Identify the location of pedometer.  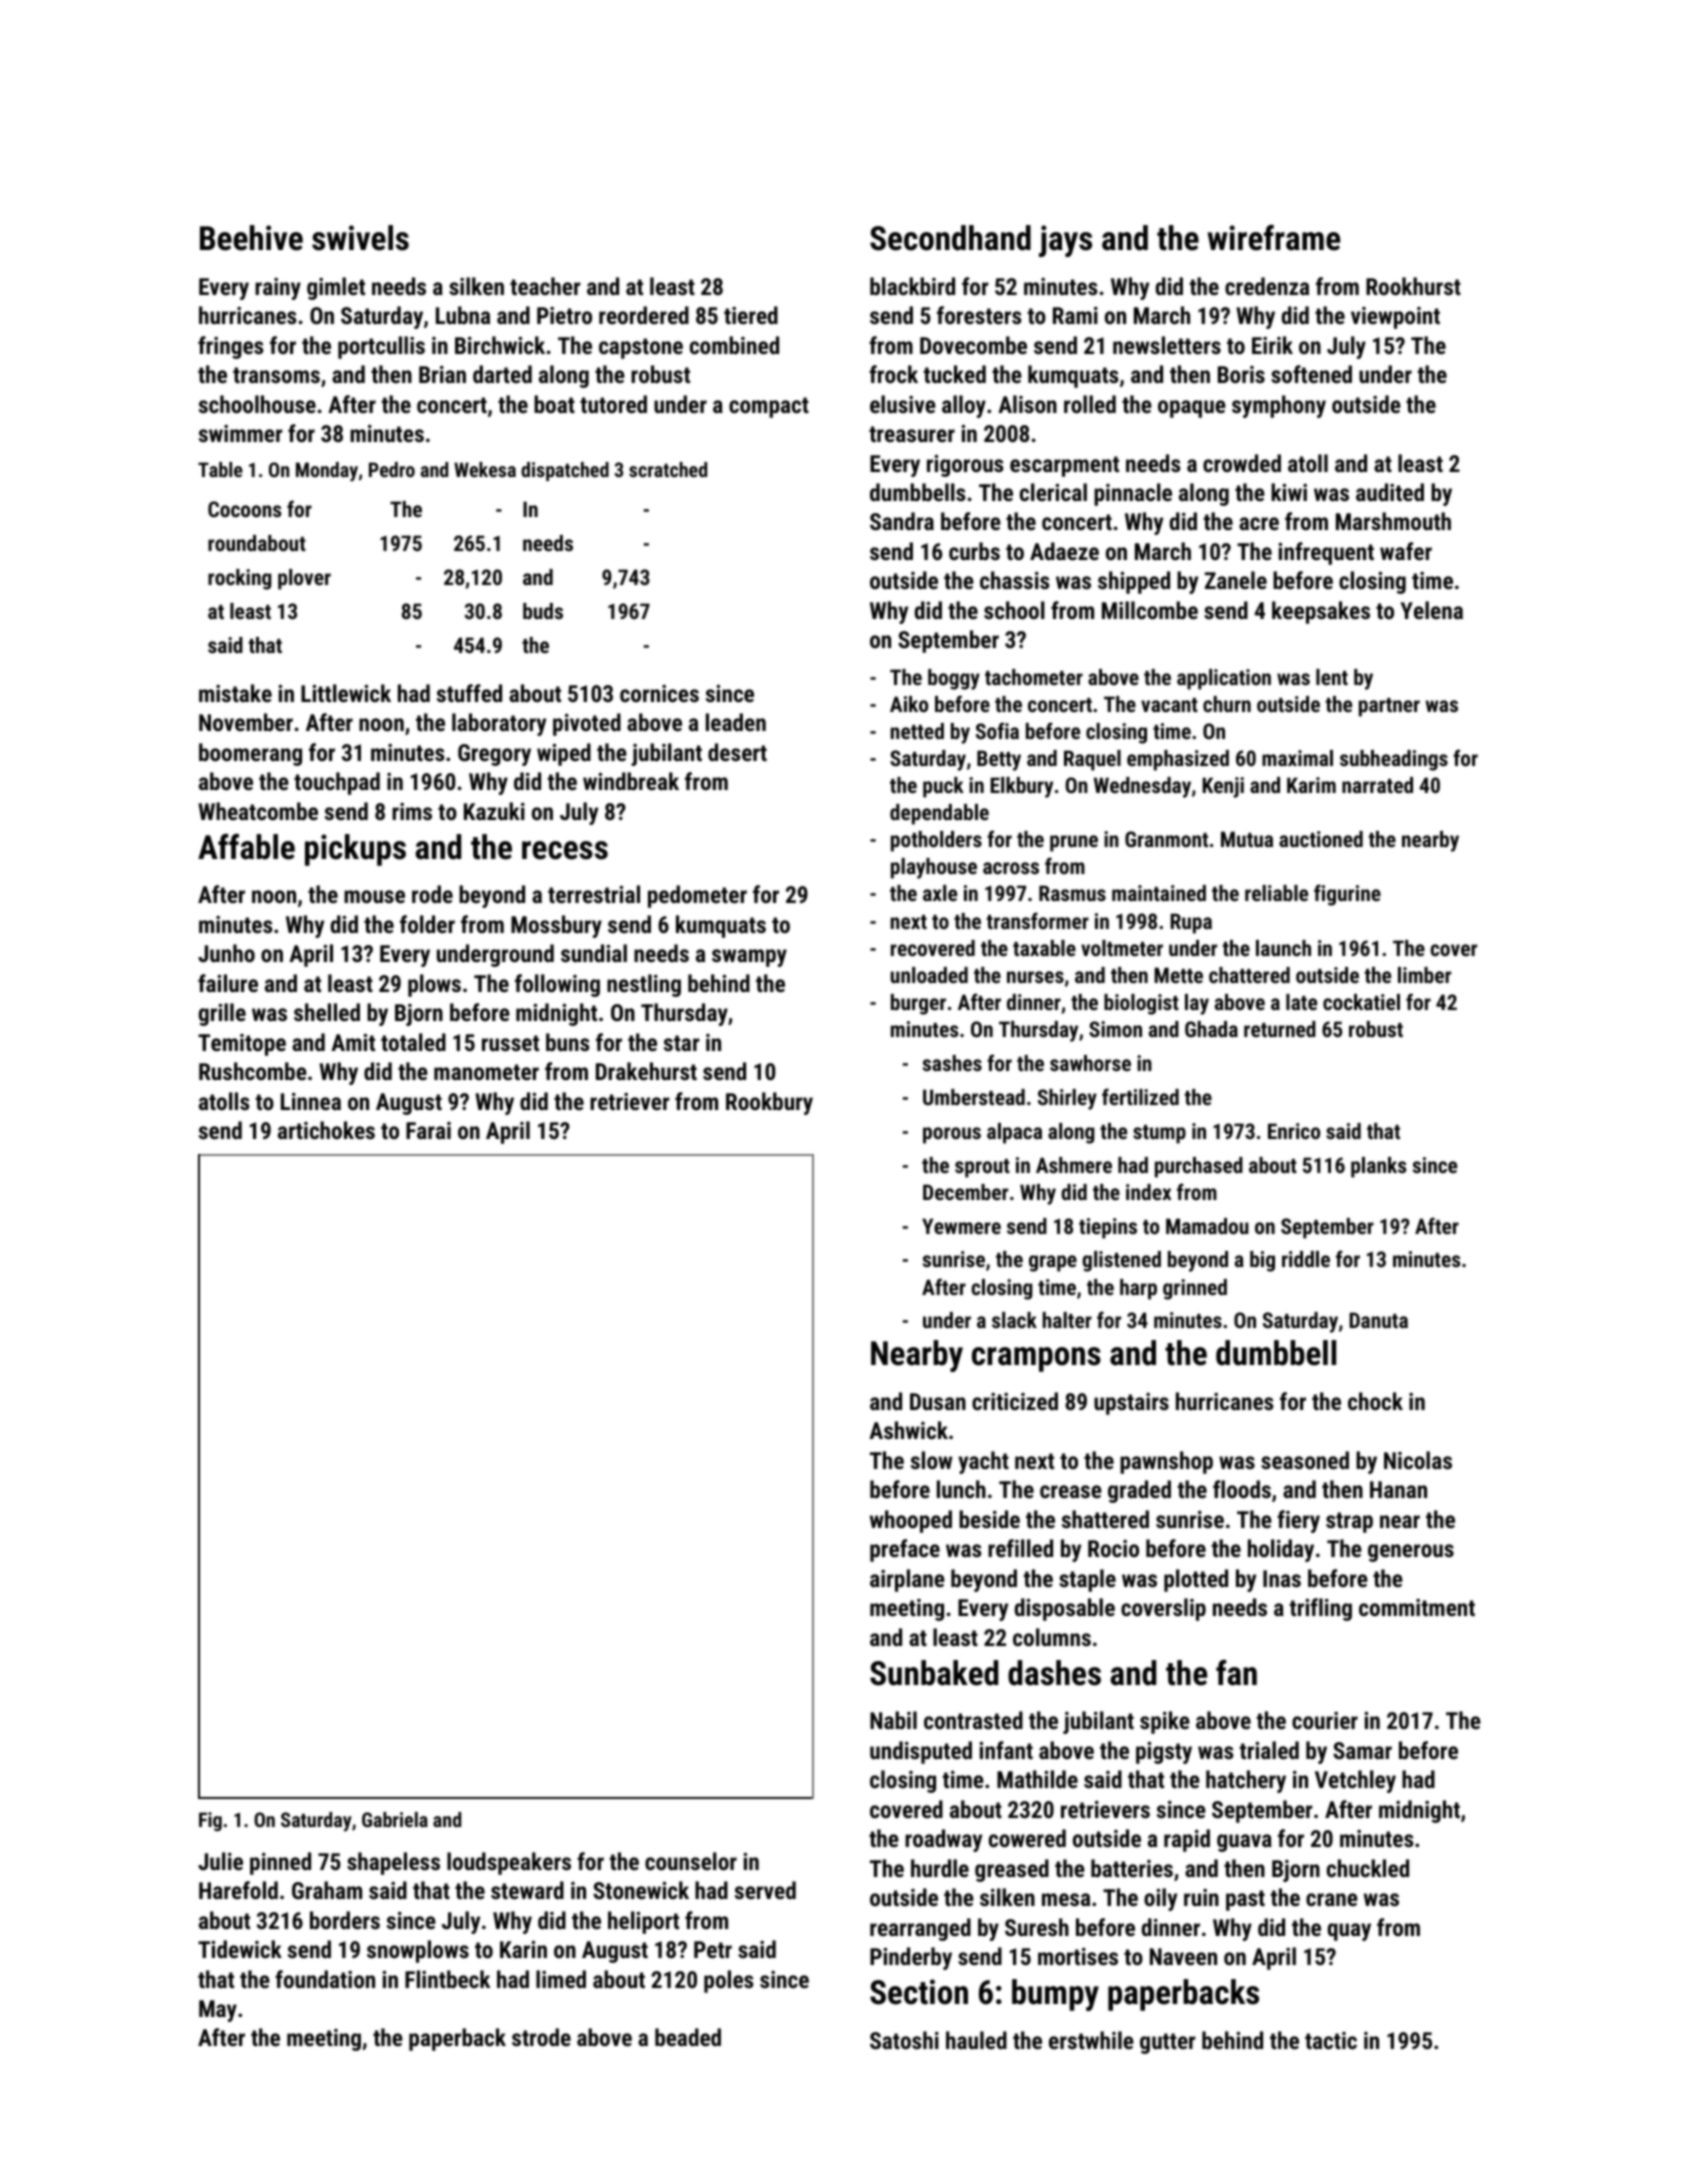
(697, 896).
